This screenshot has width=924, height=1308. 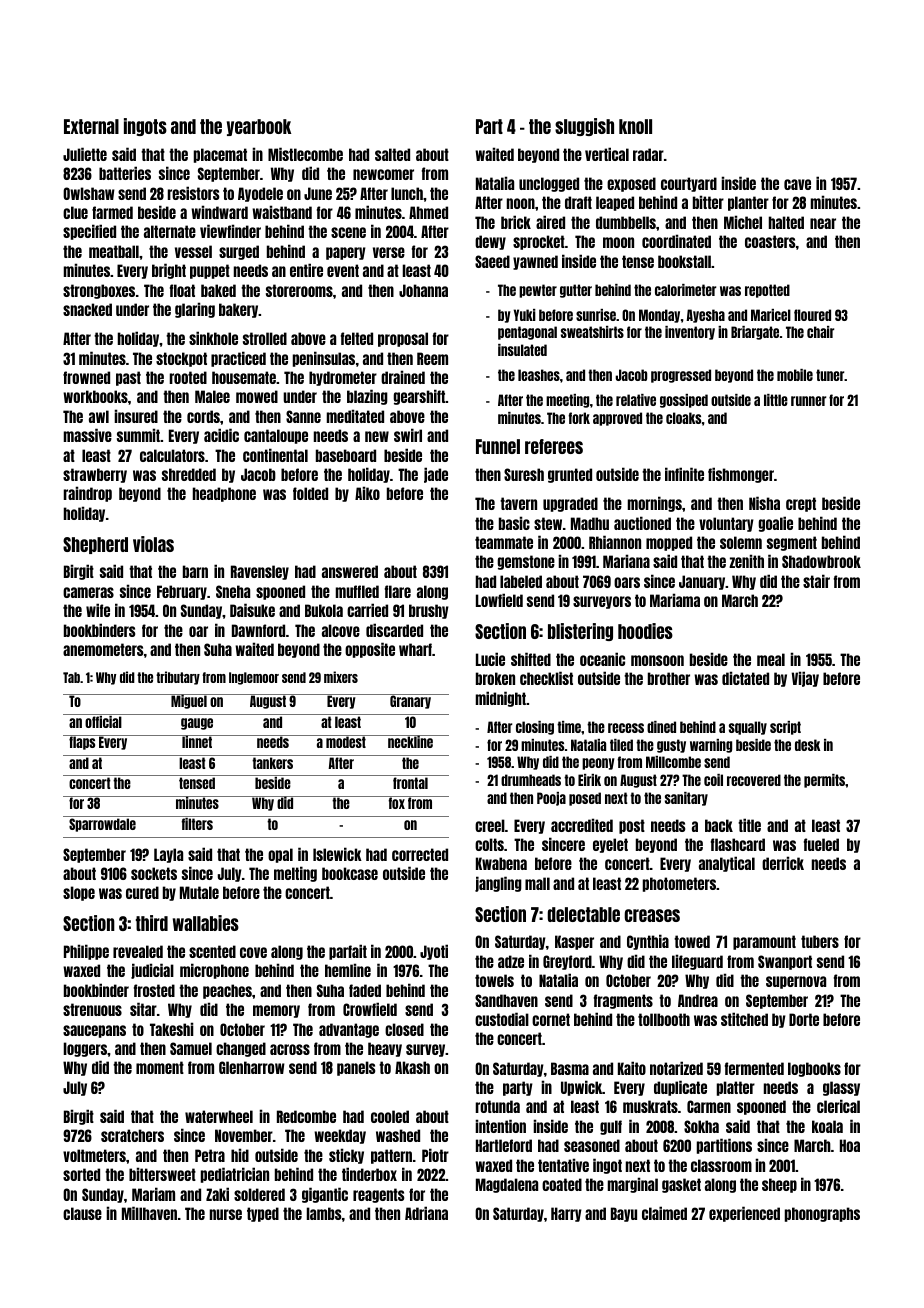 I want to click on Shadowbrook, so click(x=821, y=561).
